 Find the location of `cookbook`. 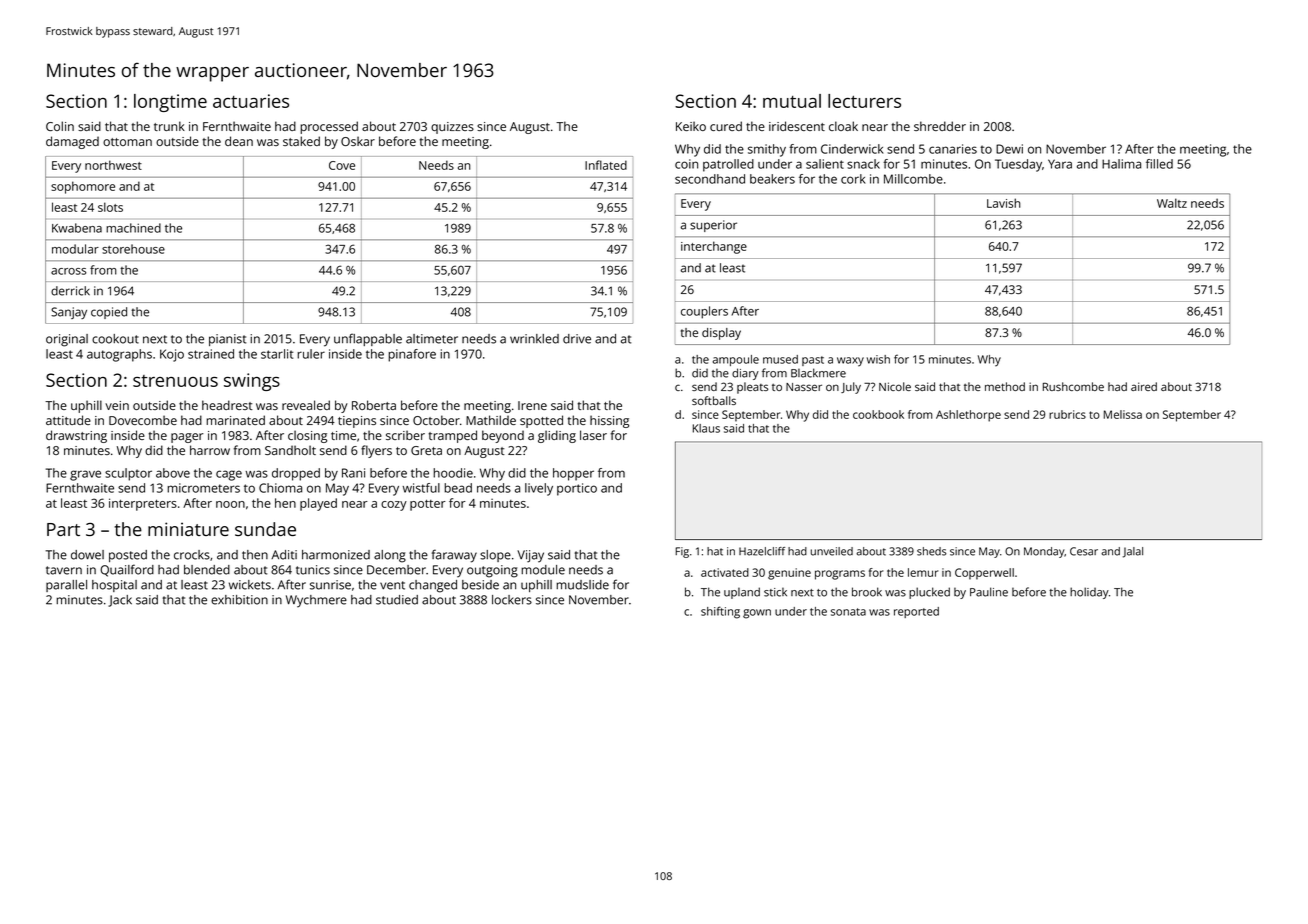

cookbook is located at coordinates (878, 414).
